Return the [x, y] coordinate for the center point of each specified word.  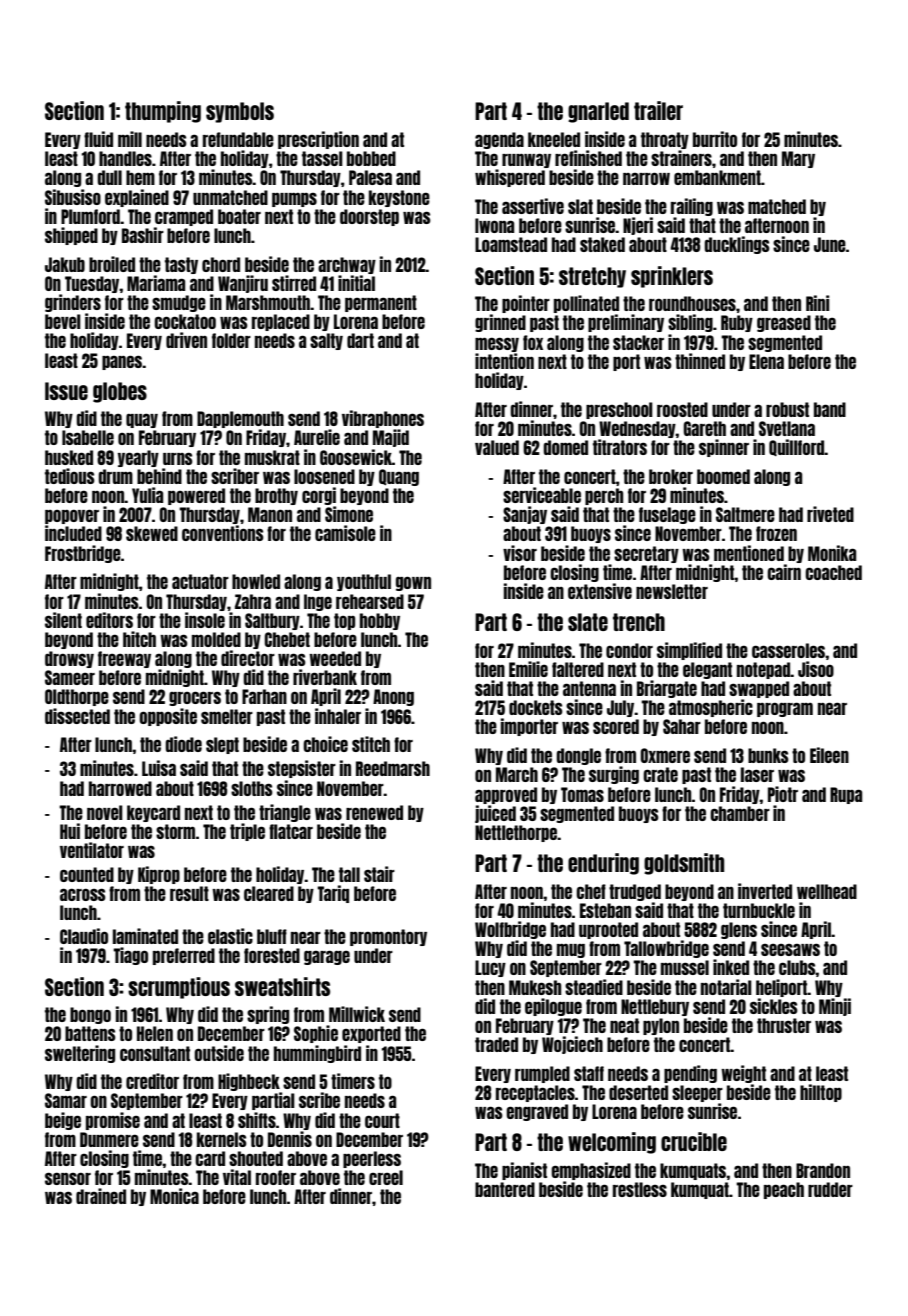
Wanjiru [243, 284]
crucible [694, 1141]
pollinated [586, 304]
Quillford [797, 447]
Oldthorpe [77, 697]
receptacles [535, 1093]
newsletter [672, 591]
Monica [174, 1196]
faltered [578, 669]
